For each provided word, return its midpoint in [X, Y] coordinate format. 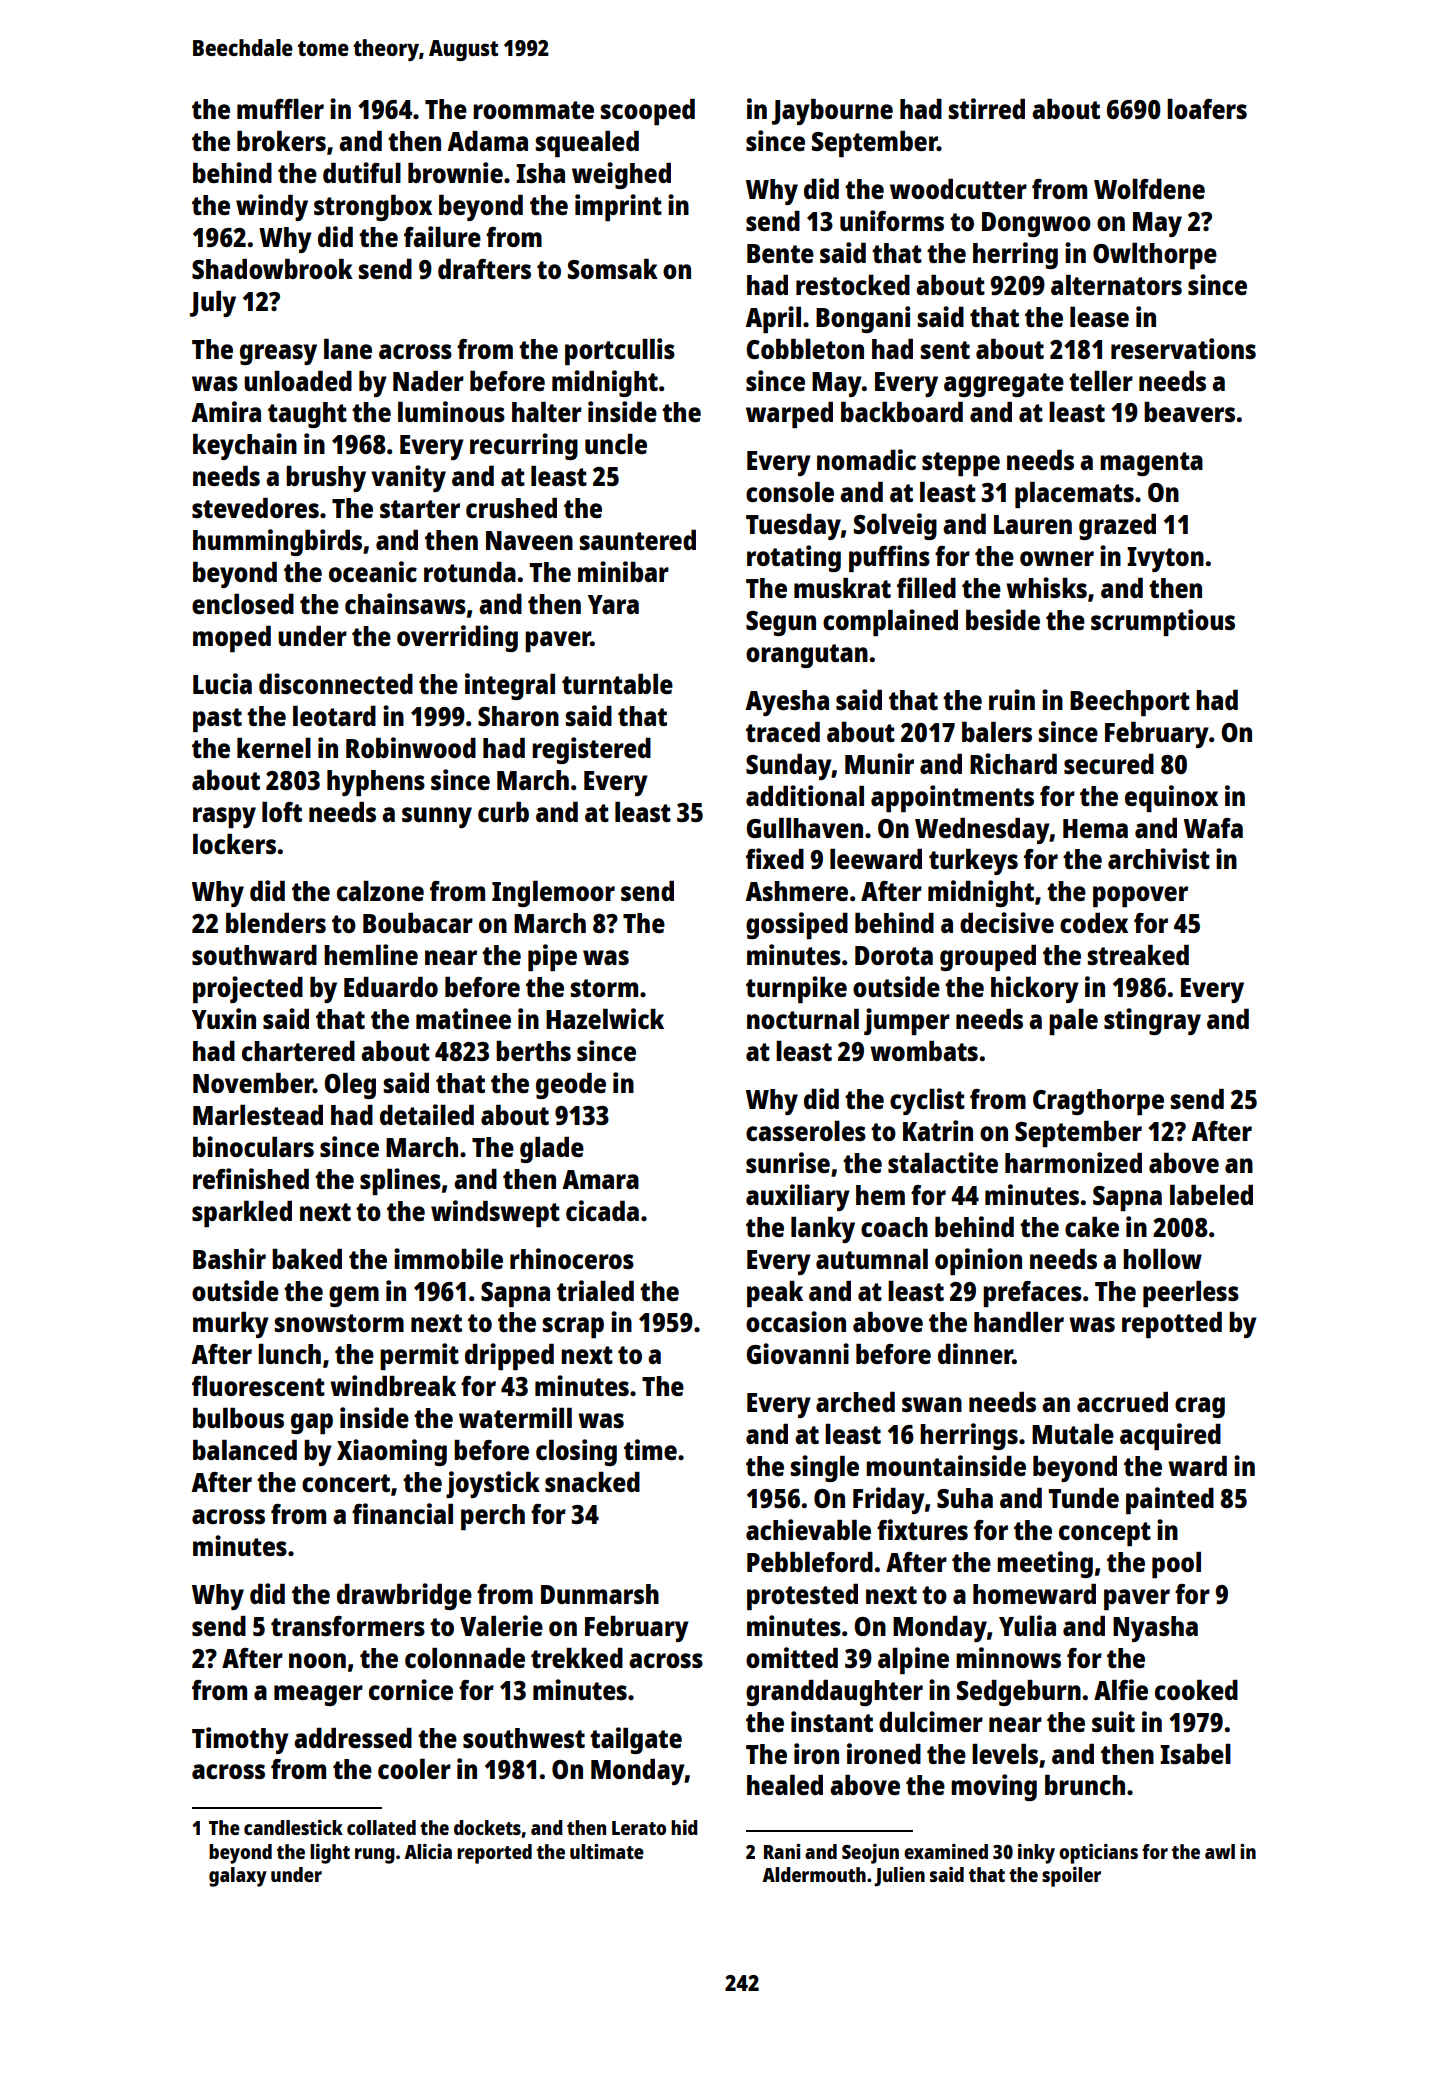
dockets [487, 1827]
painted [1170, 1500]
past [217, 720]
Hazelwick [605, 1018]
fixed [775, 858]
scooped [647, 112]
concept [1105, 1534]
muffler [280, 109]
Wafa [1213, 828]
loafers [1207, 109]
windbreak [393, 1385]
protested [802, 1597]
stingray [1152, 1021]
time [650, 1449]
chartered [298, 1051]
